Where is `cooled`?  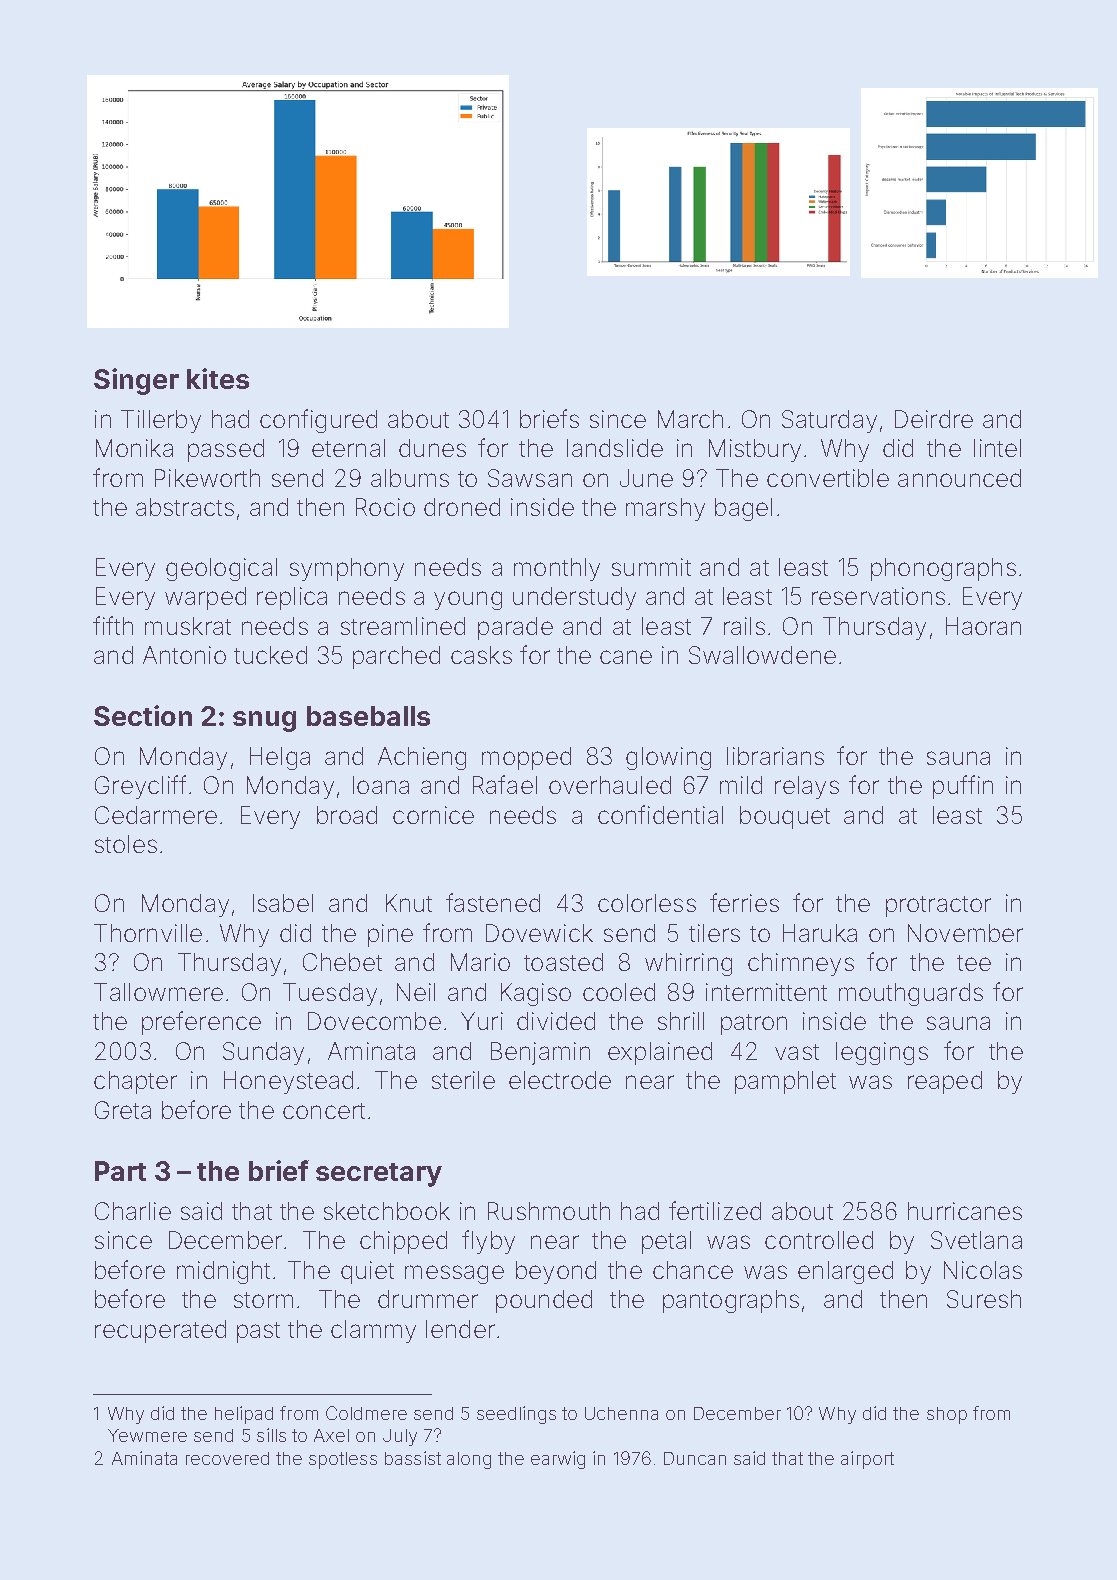
cooled is located at coordinates (619, 992).
